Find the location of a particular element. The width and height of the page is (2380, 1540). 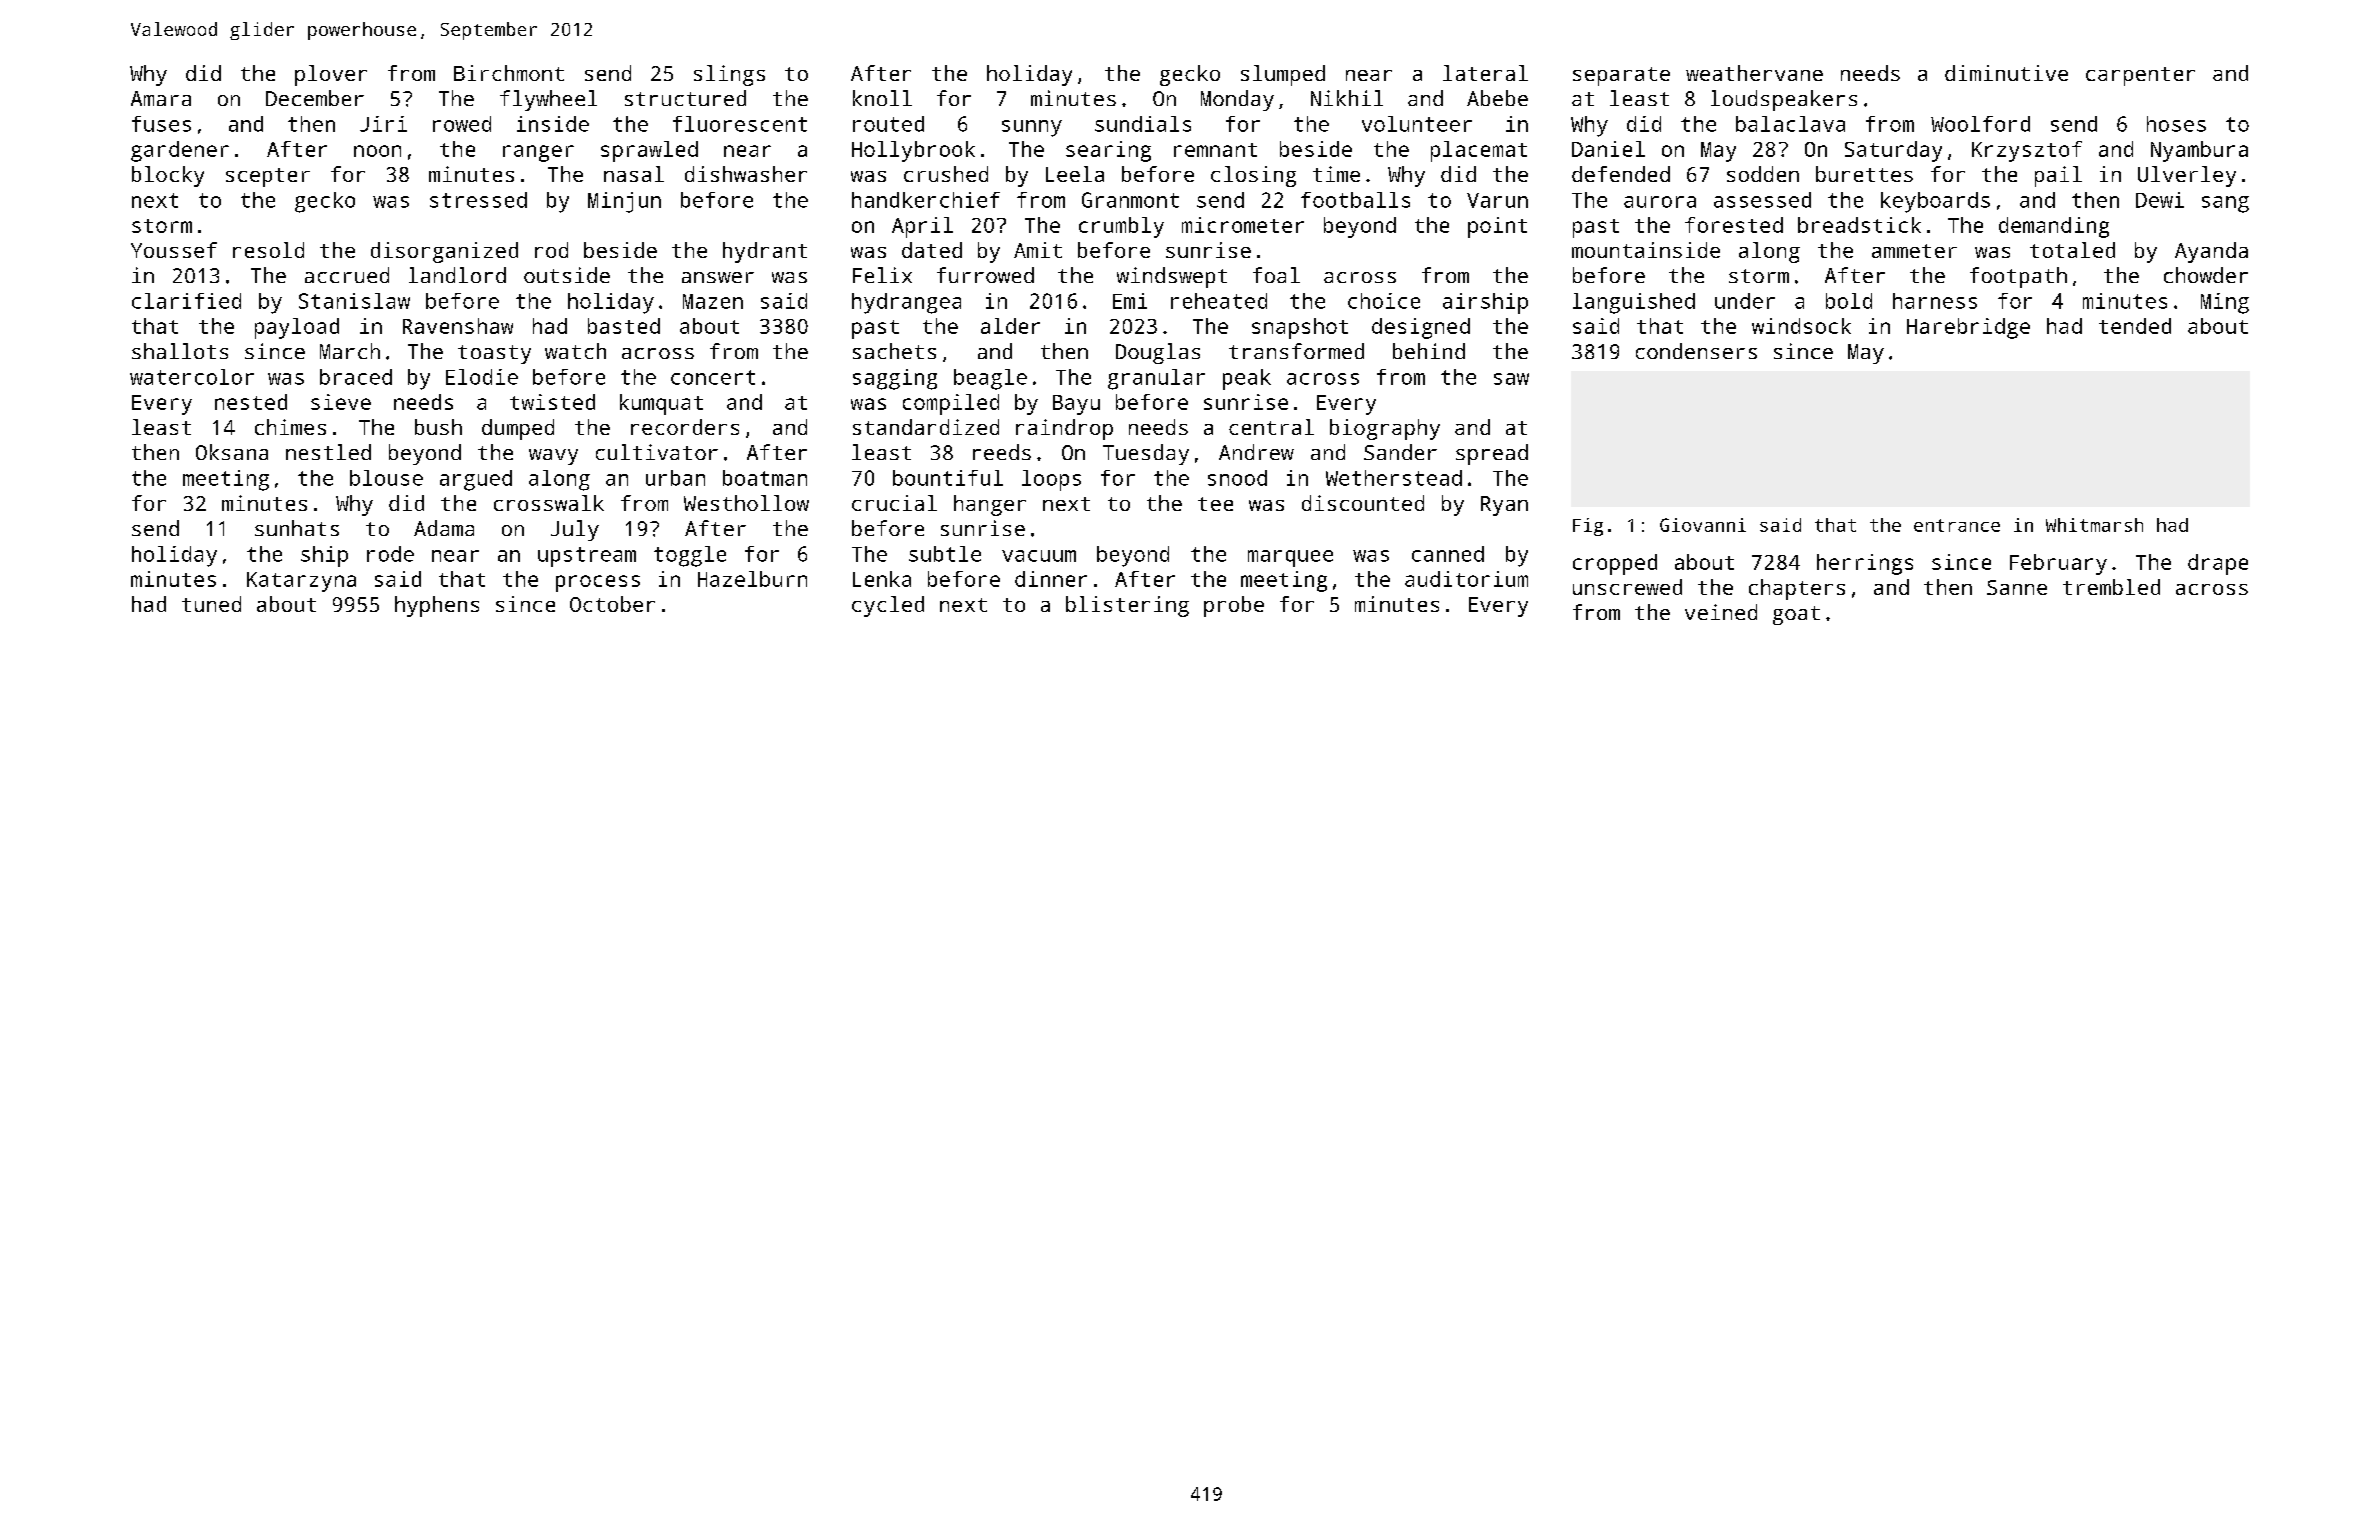

keyboards is located at coordinates (1935, 202).
